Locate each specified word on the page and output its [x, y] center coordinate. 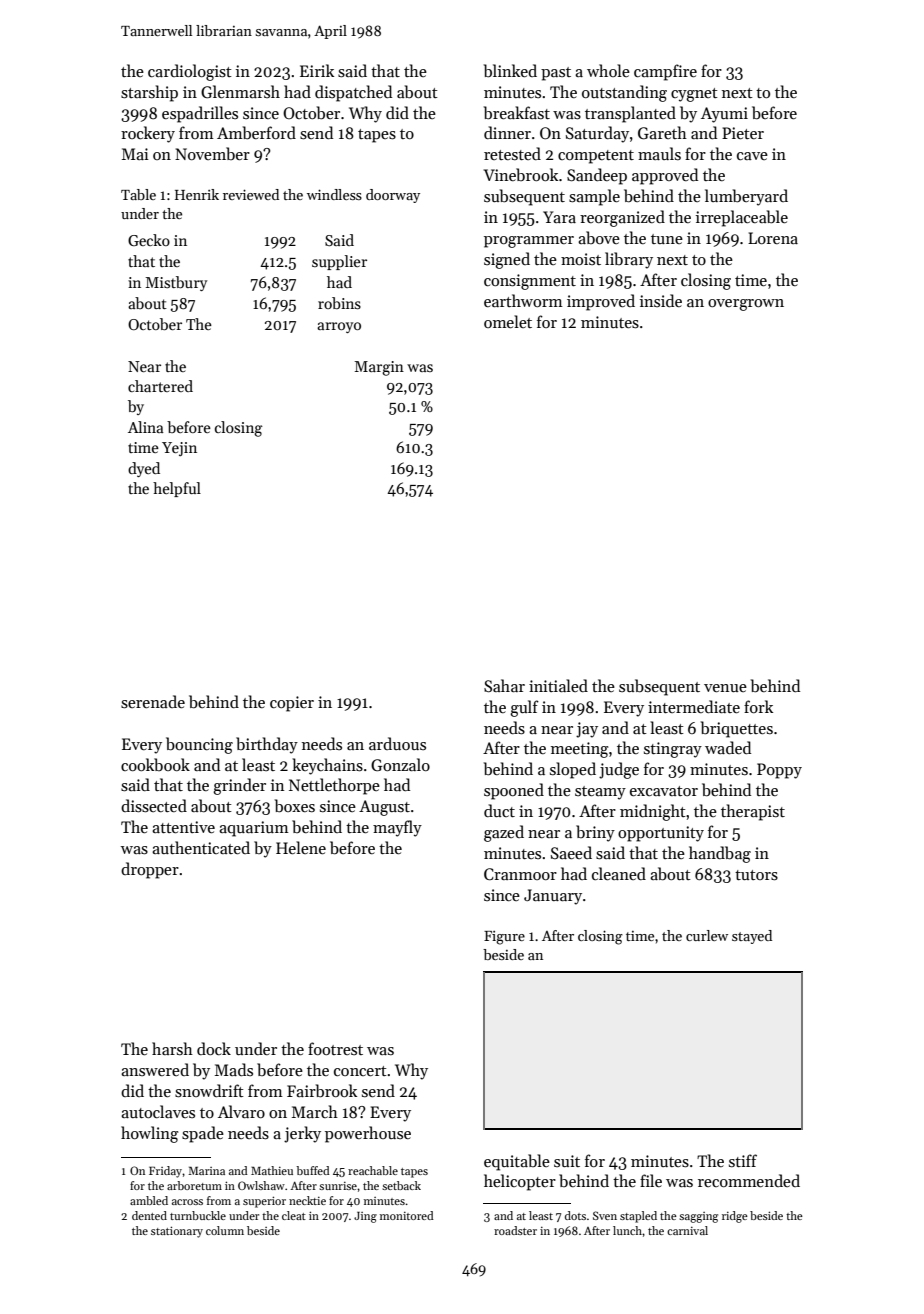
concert [360, 1071]
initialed [558, 685]
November [212, 153]
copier [292, 704]
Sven [605, 1215]
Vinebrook [521, 174]
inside [661, 300]
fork [758, 706]
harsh [172, 1048]
